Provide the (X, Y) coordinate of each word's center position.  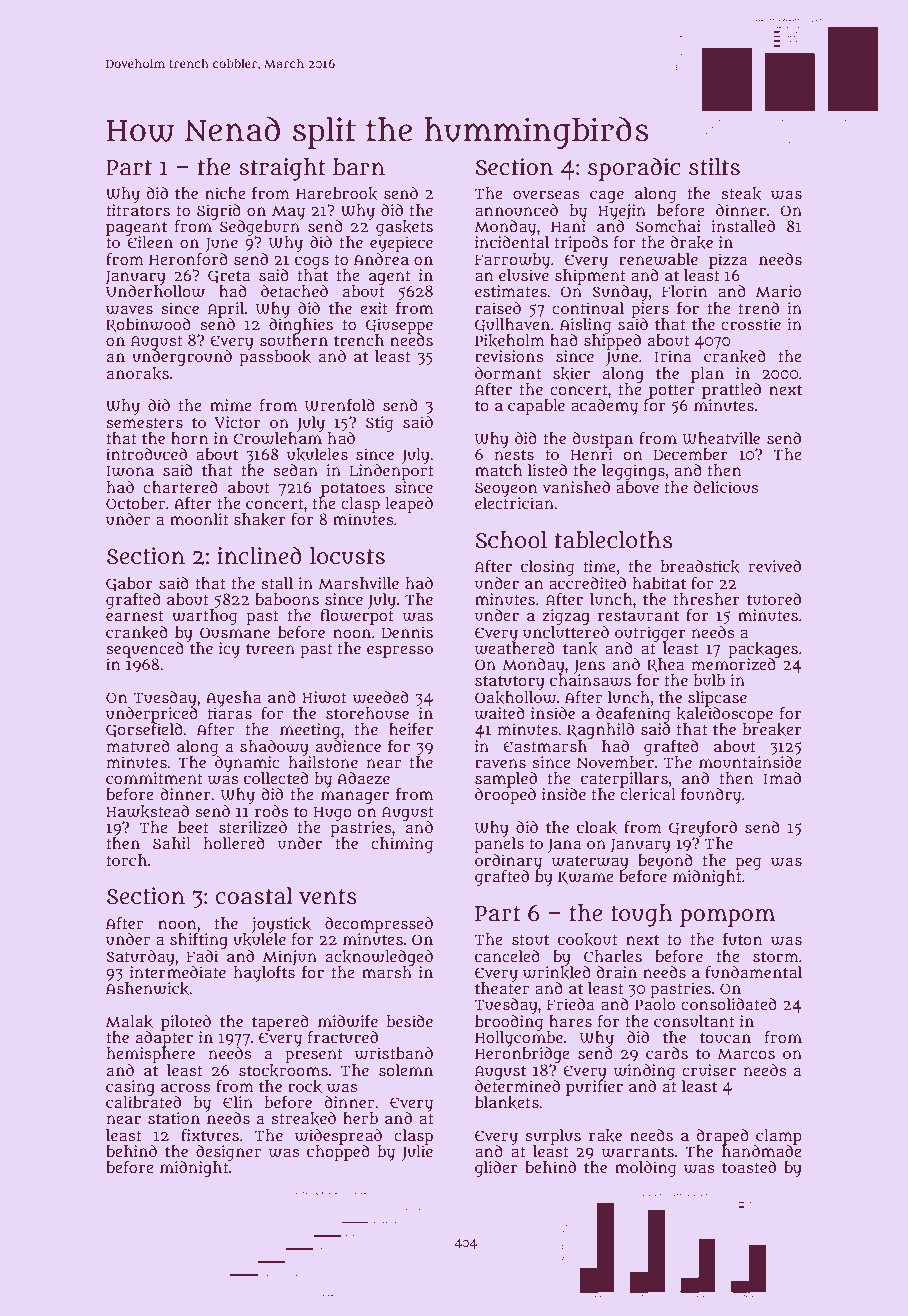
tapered (280, 1023)
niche (225, 193)
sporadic (634, 169)
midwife (348, 1021)
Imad (782, 778)
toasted (749, 1167)
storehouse (367, 713)
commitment (154, 778)
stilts (714, 167)
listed (547, 470)
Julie (417, 1153)
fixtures (210, 1135)
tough (642, 915)
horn (190, 438)
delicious (726, 487)
